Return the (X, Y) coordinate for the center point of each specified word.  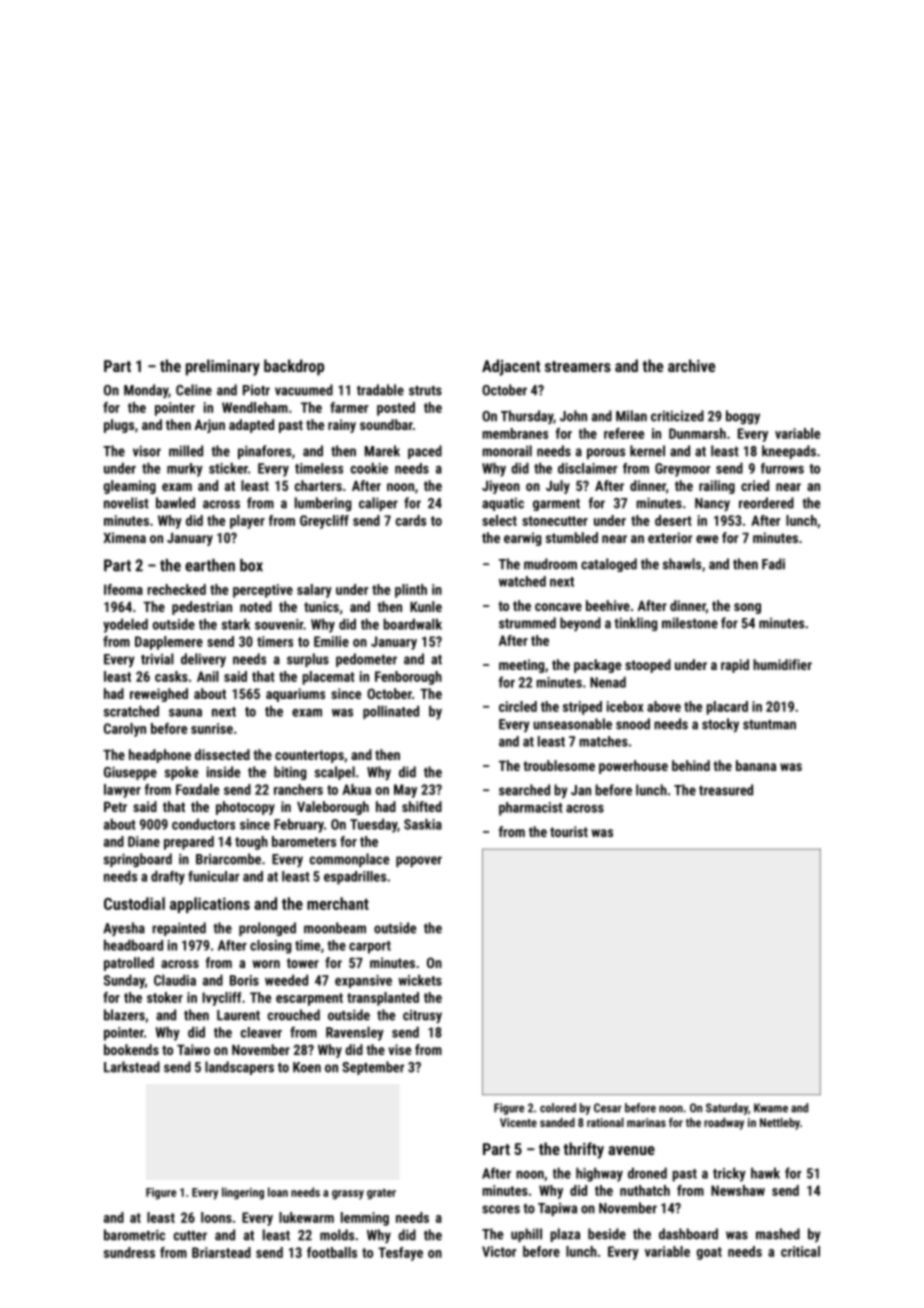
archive (691, 365)
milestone (690, 623)
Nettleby (780, 1124)
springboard (138, 860)
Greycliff (324, 522)
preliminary (223, 367)
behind (691, 765)
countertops (309, 756)
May (405, 791)
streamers (578, 366)
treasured (726, 790)
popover (419, 861)
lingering (243, 1193)
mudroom (550, 564)
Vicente (518, 1122)
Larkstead (132, 1067)
